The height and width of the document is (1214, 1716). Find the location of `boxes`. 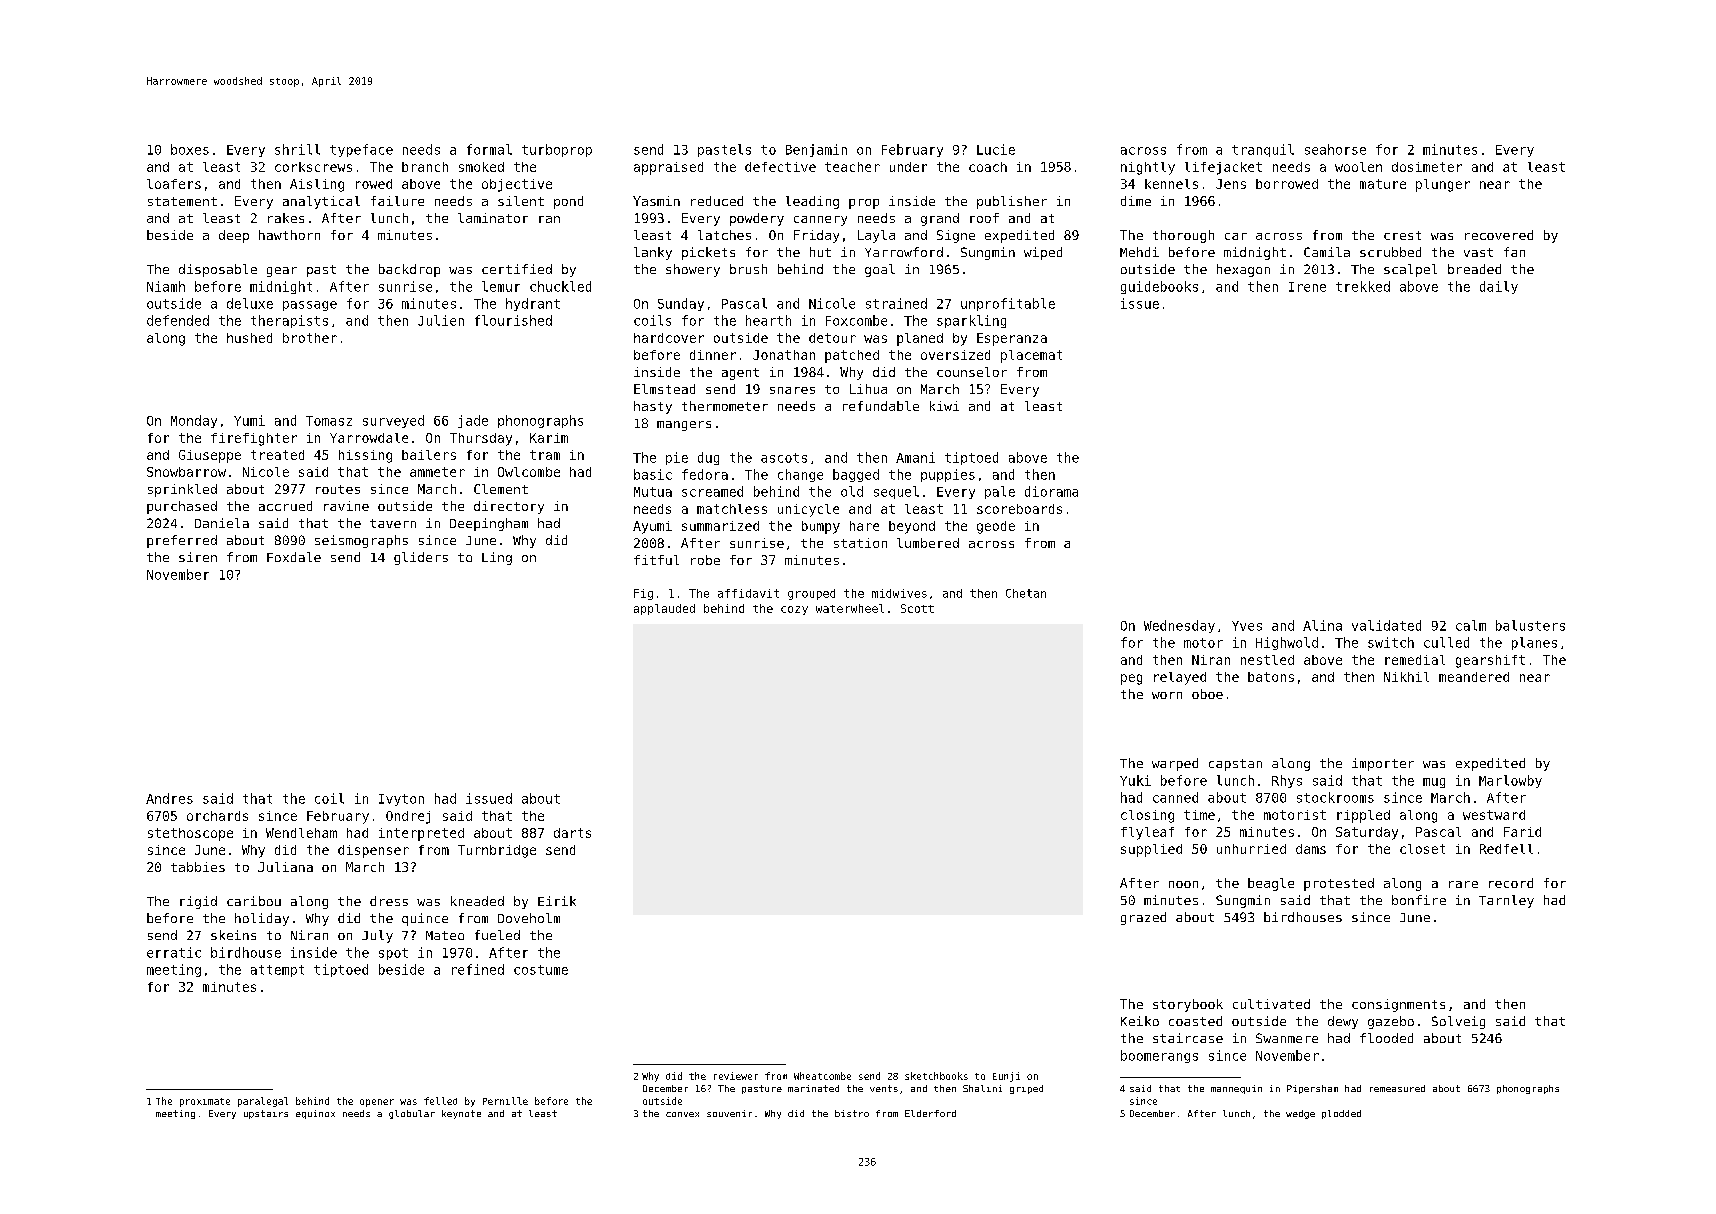

boxes is located at coordinates (190, 149).
